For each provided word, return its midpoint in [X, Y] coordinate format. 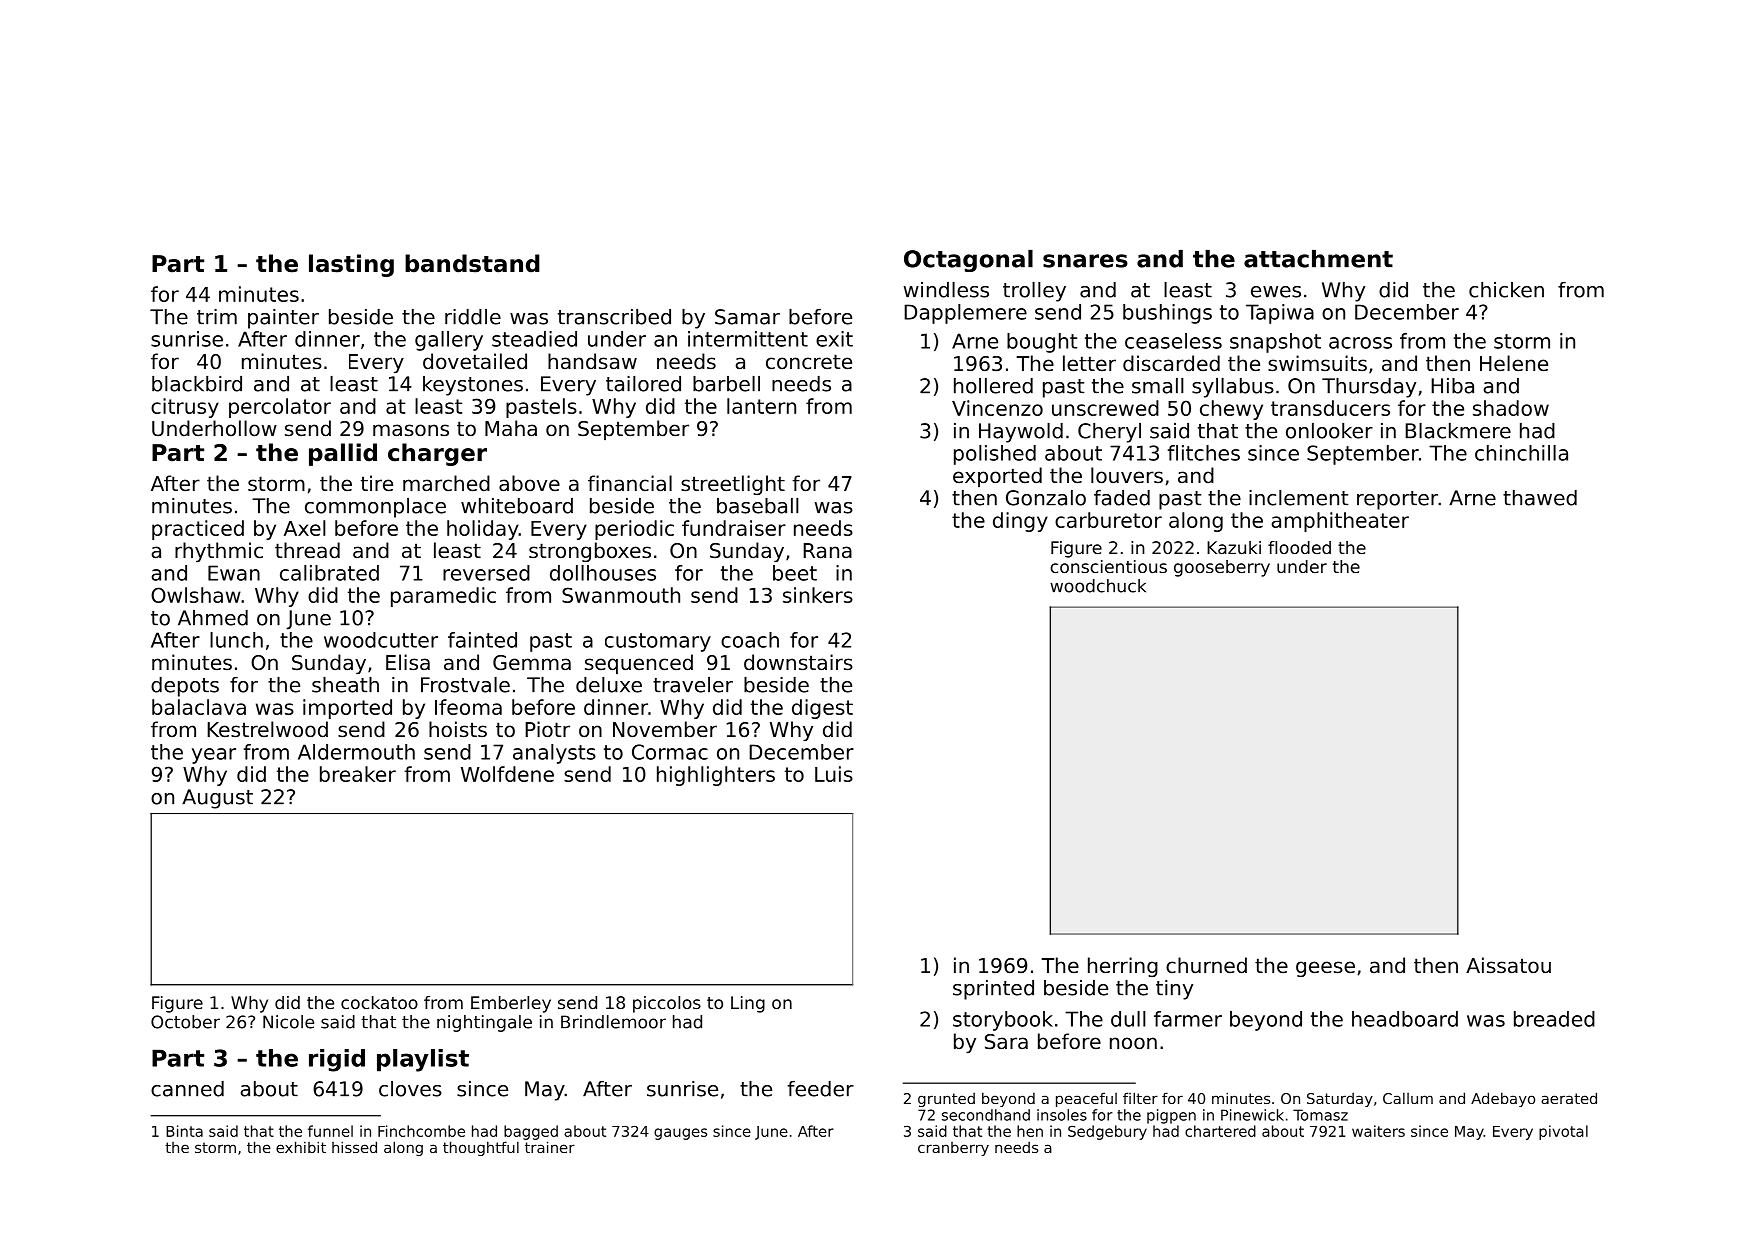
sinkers [818, 595]
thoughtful [481, 1148]
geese [1325, 969]
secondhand [986, 1115]
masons [411, 430]
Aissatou [1508, 965]
